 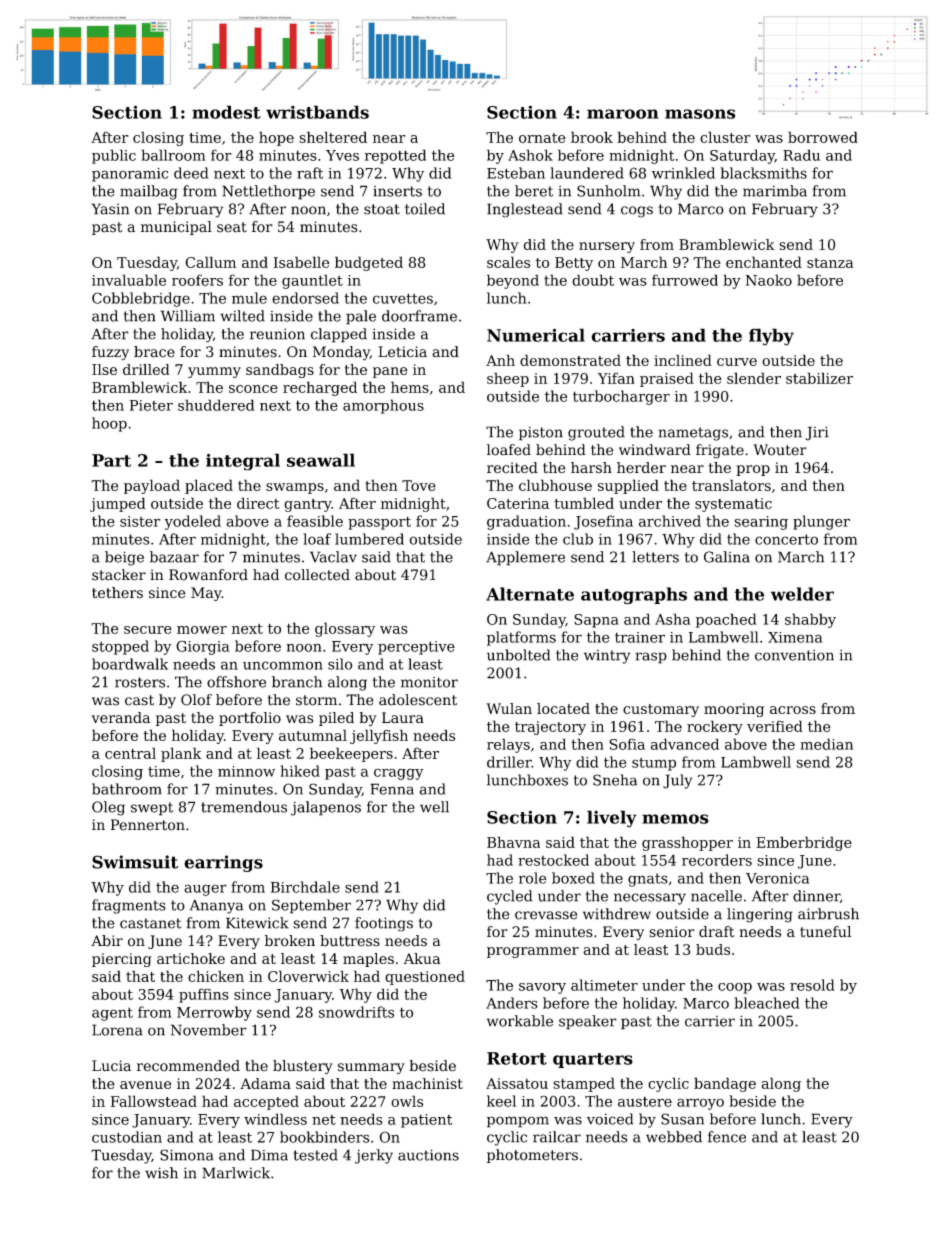 I want to click on shabby, so click(x=810, y=620).
